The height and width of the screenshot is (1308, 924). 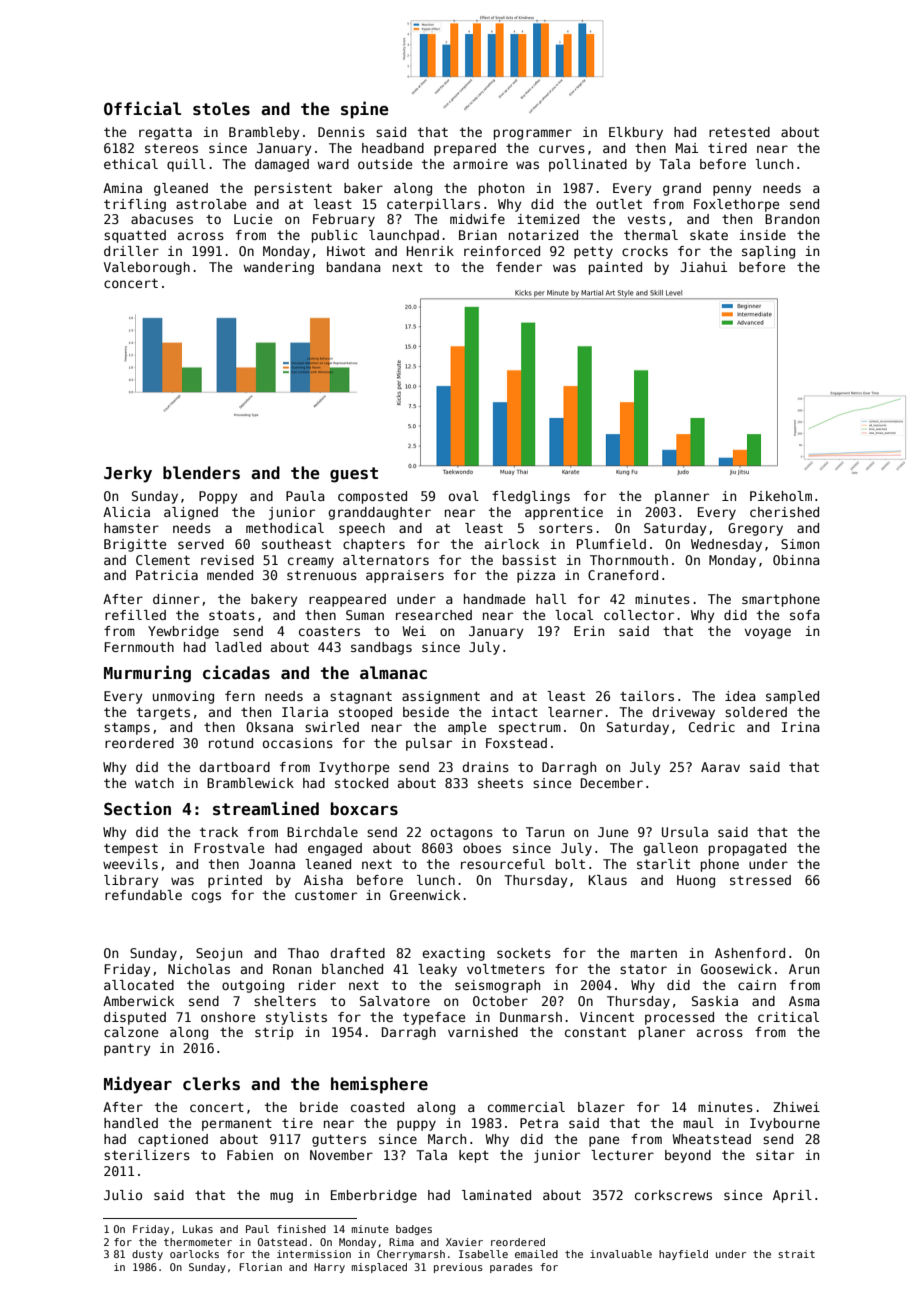 What do you see at coordinates (683, 1255) in the screenshot?
I see `hayfield` at bounding box center [683, 1255].
